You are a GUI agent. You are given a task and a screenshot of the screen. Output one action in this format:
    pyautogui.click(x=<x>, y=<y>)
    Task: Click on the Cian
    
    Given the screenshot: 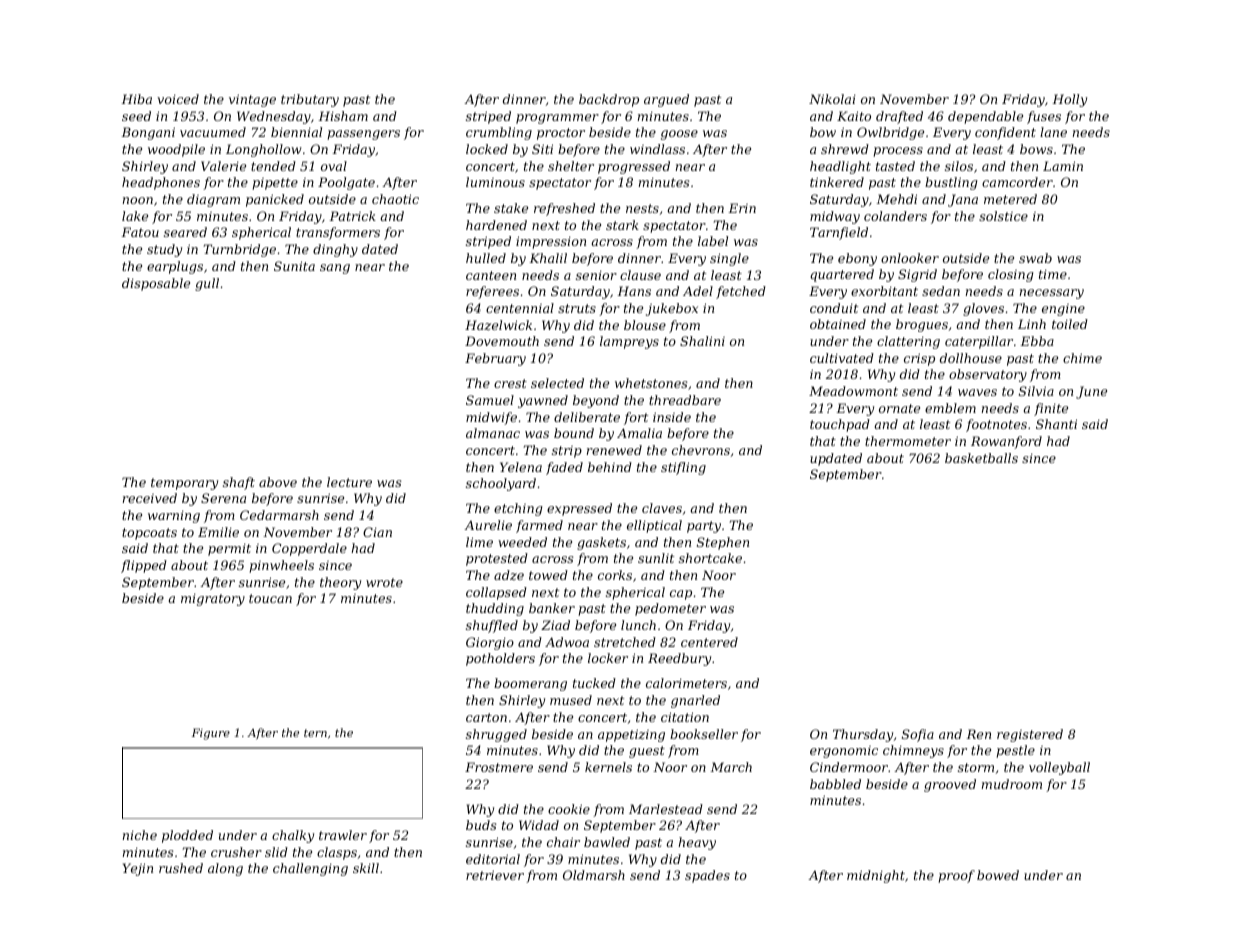 What is the action you would take?
    pyautogui.click(x=377, y=532)
